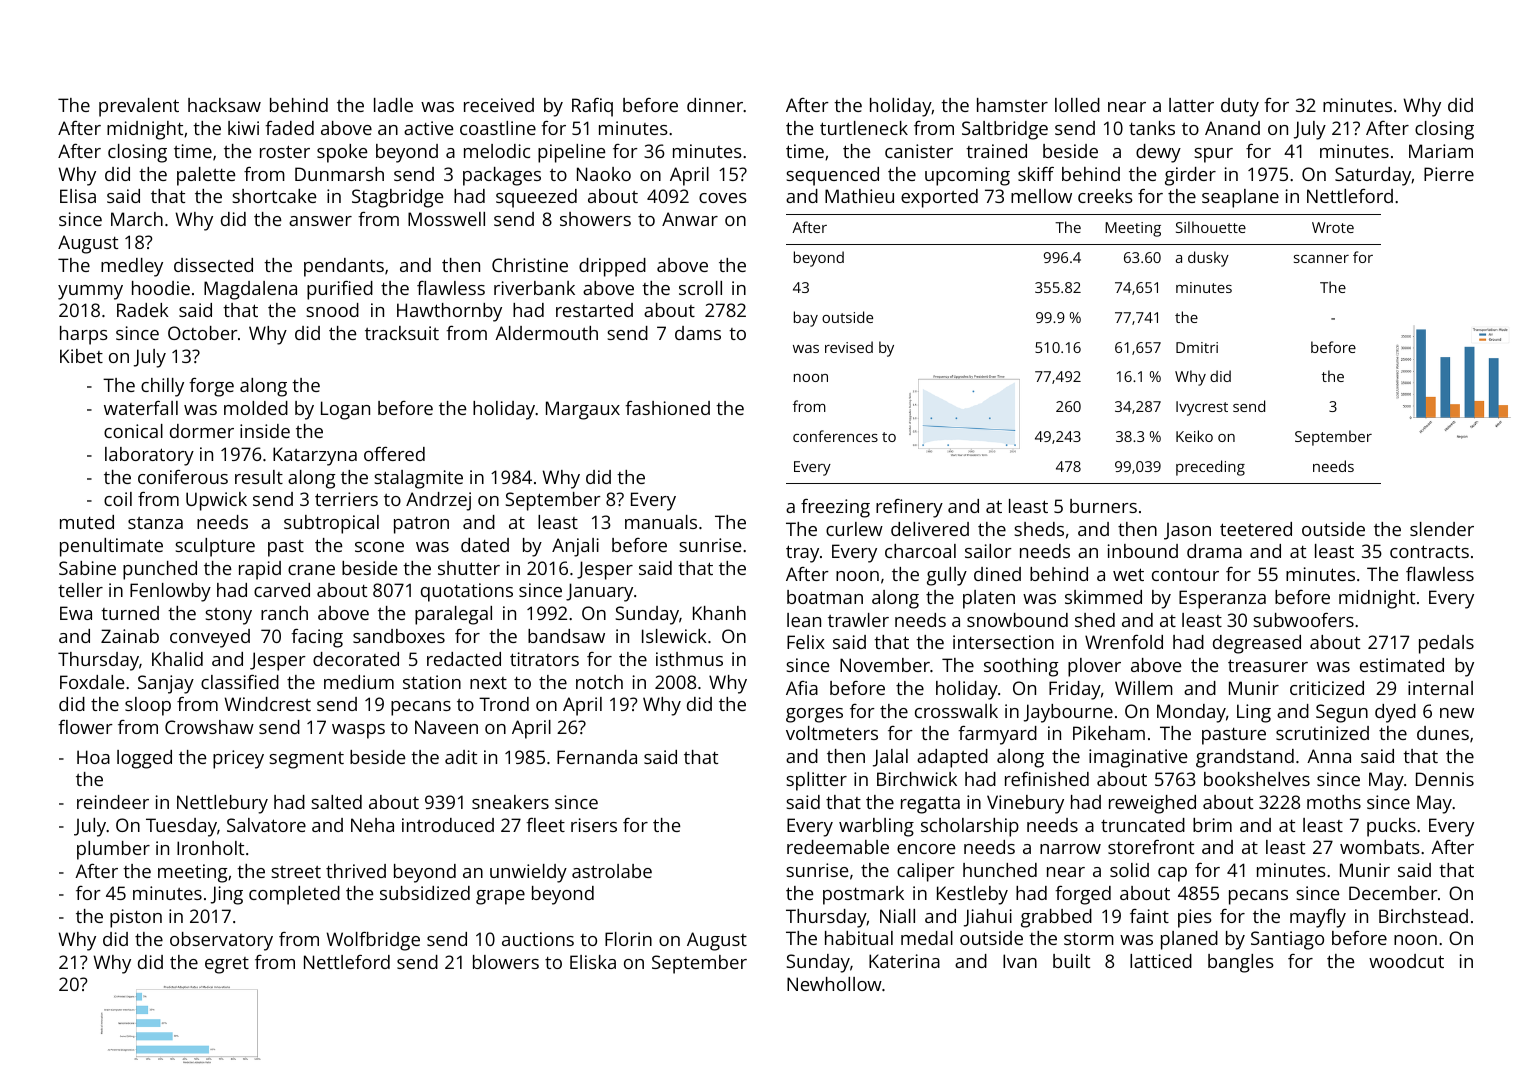  What do you see at coordinates (1202, 408) in the screenshot?
I see `Ivycrest` at bounding box center [1202, 408].
